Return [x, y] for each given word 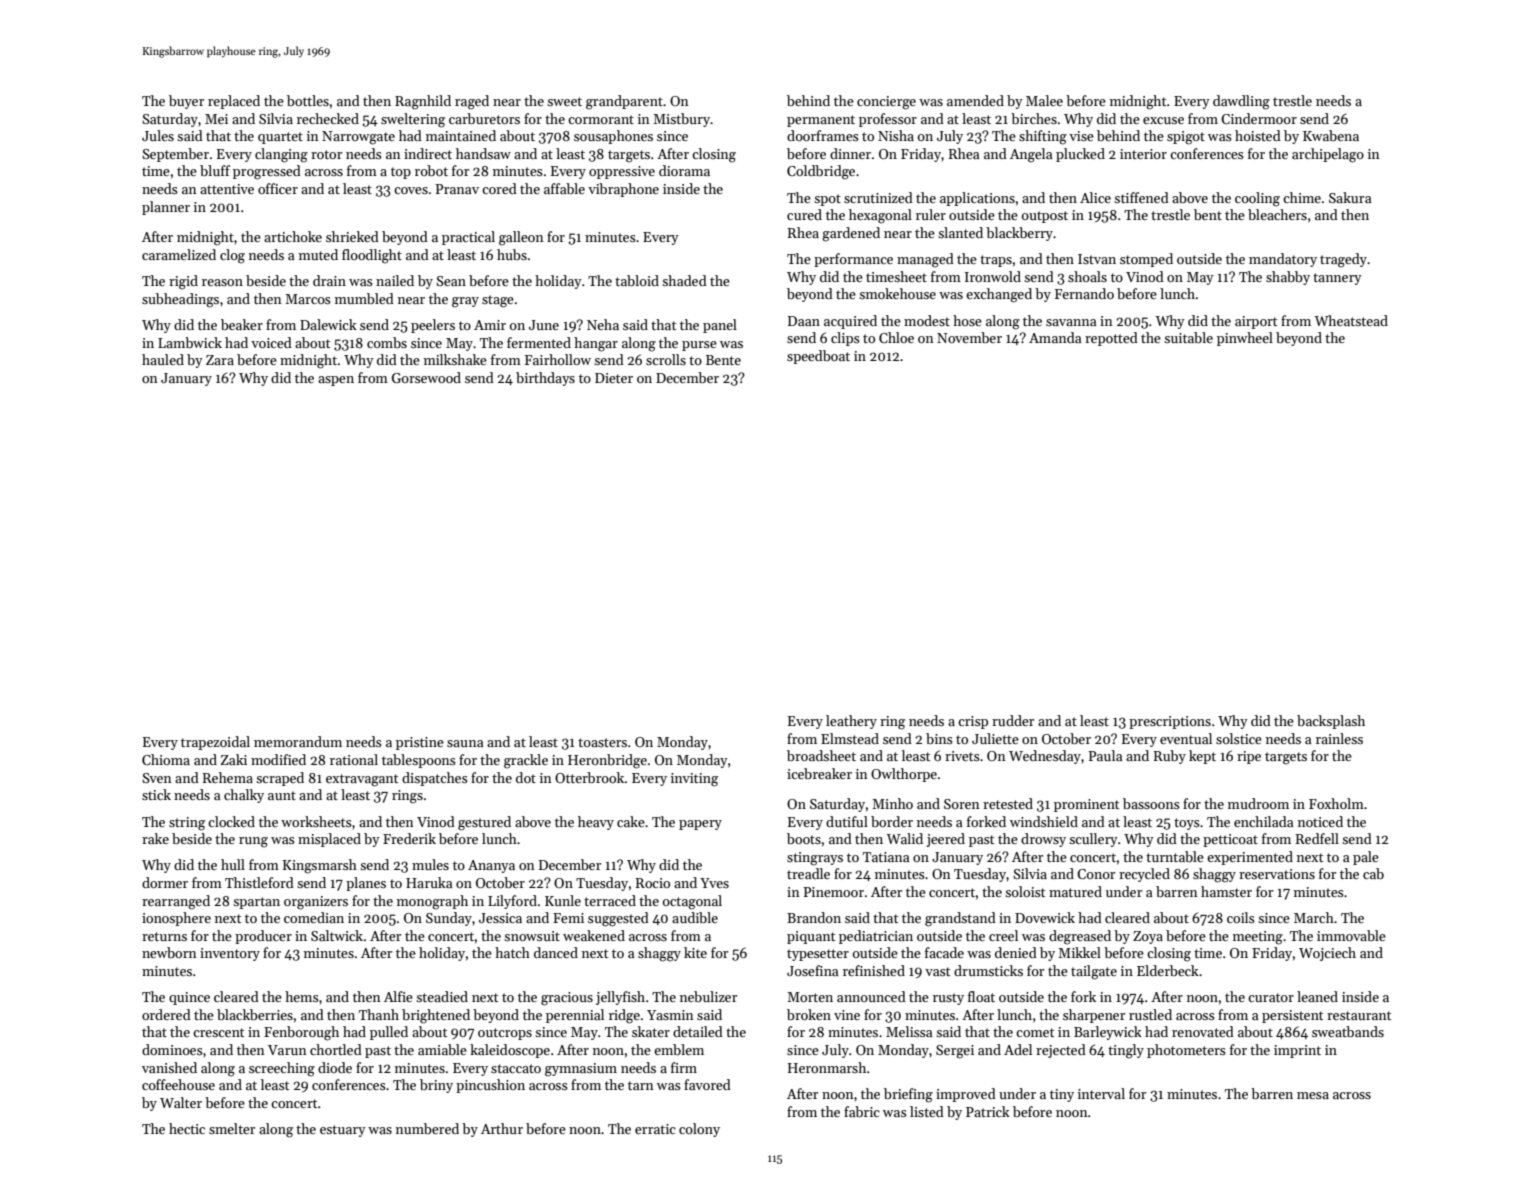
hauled [163, 359]
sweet [564, 101]
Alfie [398, 996]
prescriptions [1170, 722]
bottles [308, 100]
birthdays [545, 379]
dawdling [1241, 102]
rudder [1013, 720]
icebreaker [819, 773]
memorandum [298, 741]
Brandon [814, 917]
